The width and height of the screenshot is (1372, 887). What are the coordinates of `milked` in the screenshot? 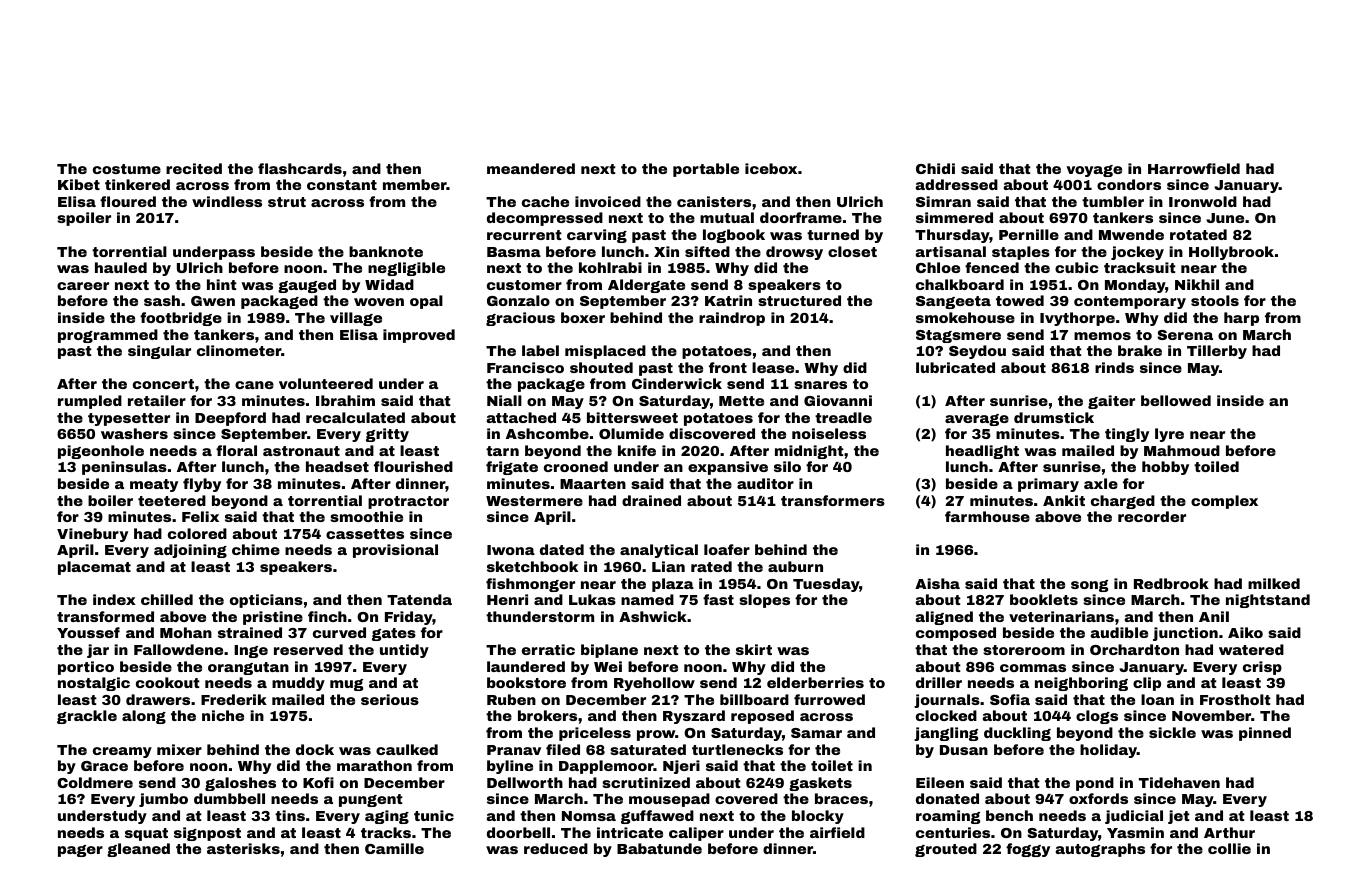 It's located at (1274, 583).
